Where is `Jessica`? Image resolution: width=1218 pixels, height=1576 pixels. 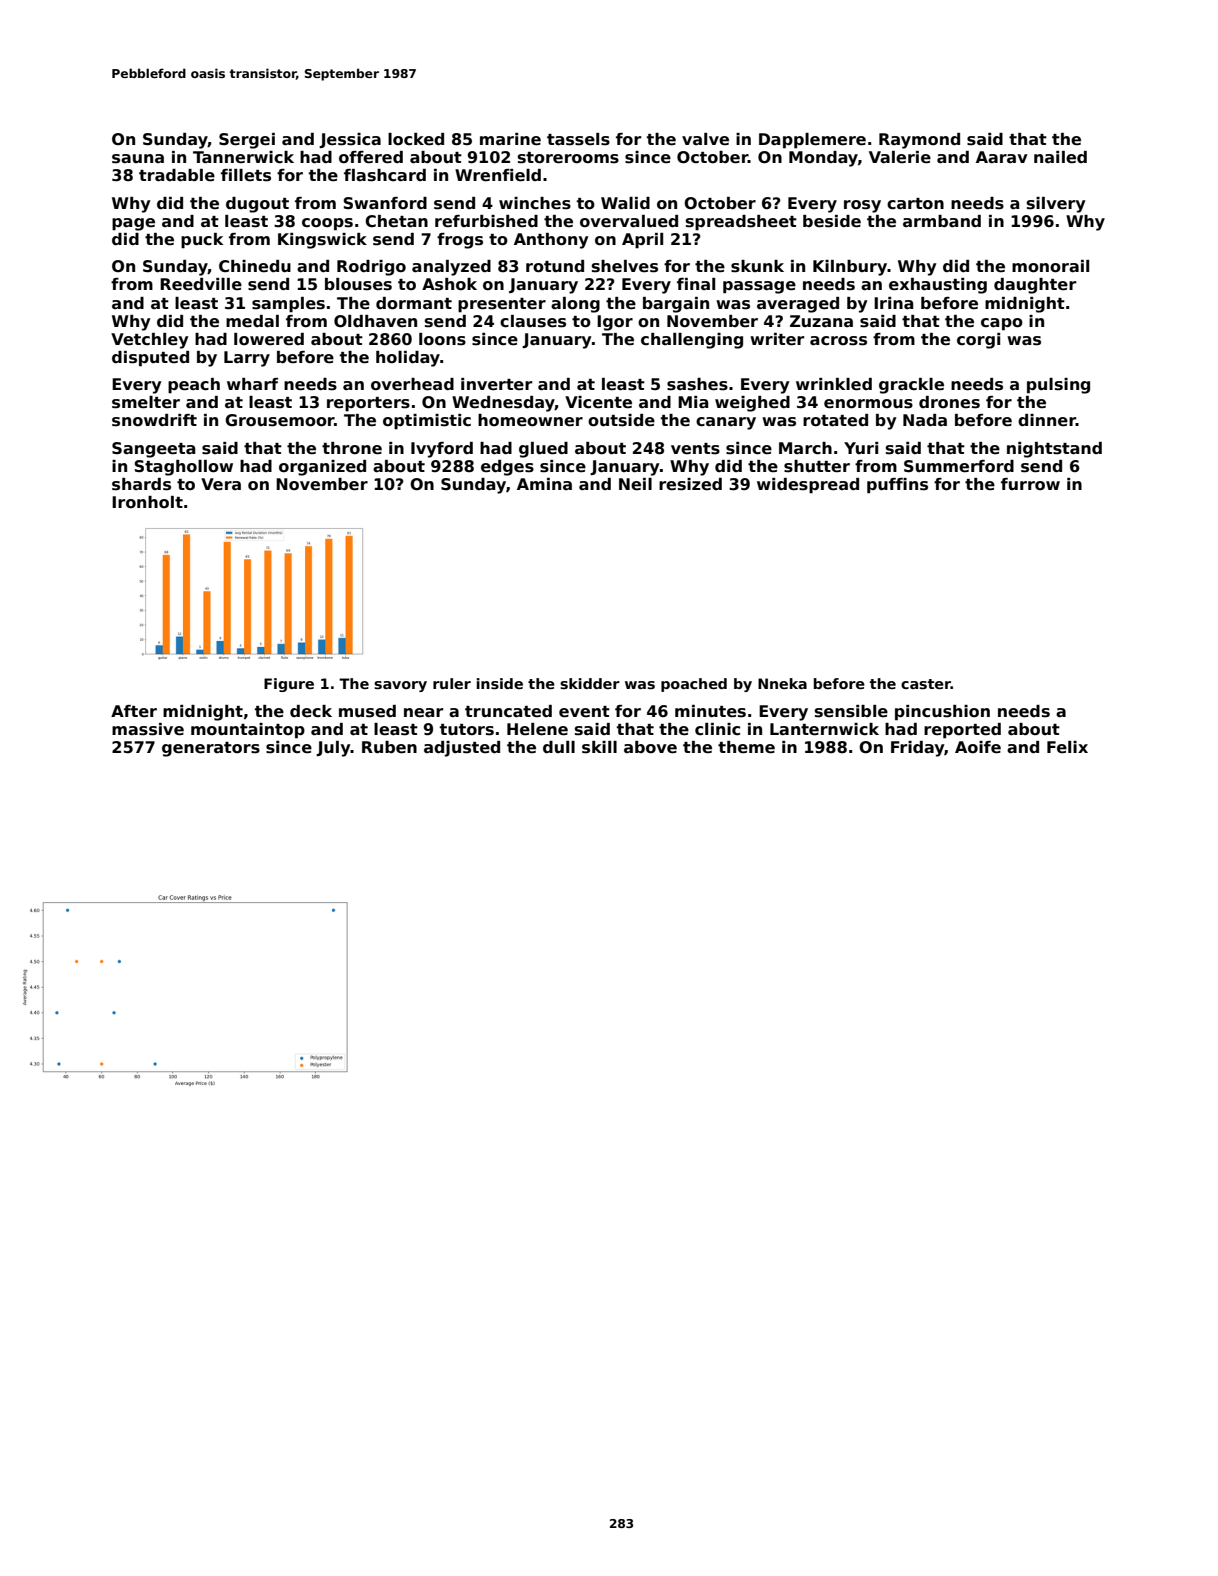
Jessica is located at coordinates (350, 140).
